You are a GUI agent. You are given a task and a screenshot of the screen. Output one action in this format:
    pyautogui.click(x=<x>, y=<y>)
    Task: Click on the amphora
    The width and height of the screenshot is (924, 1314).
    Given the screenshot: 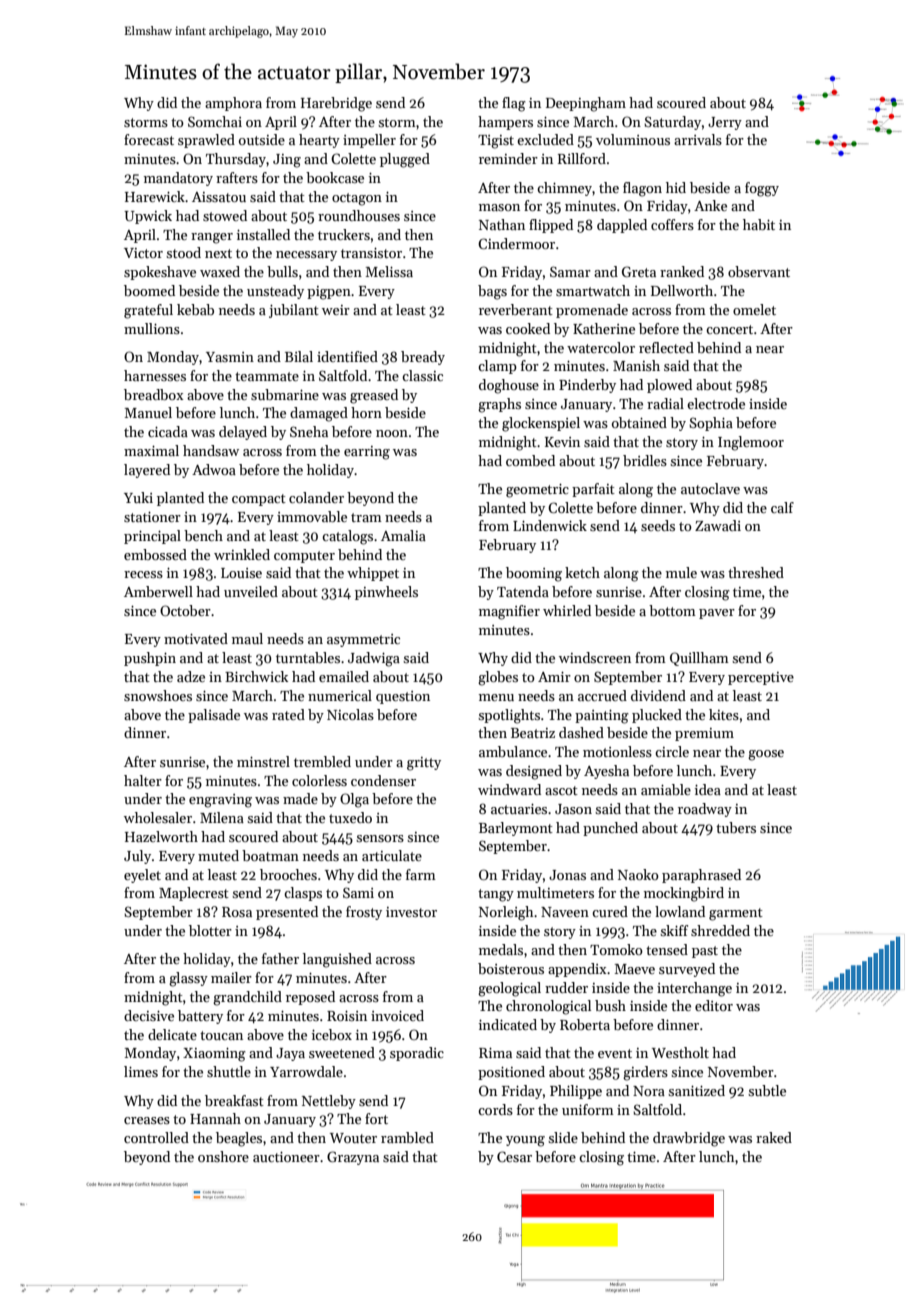 What is the action you would take?
    pyautogui.click(x=233, y=104)
